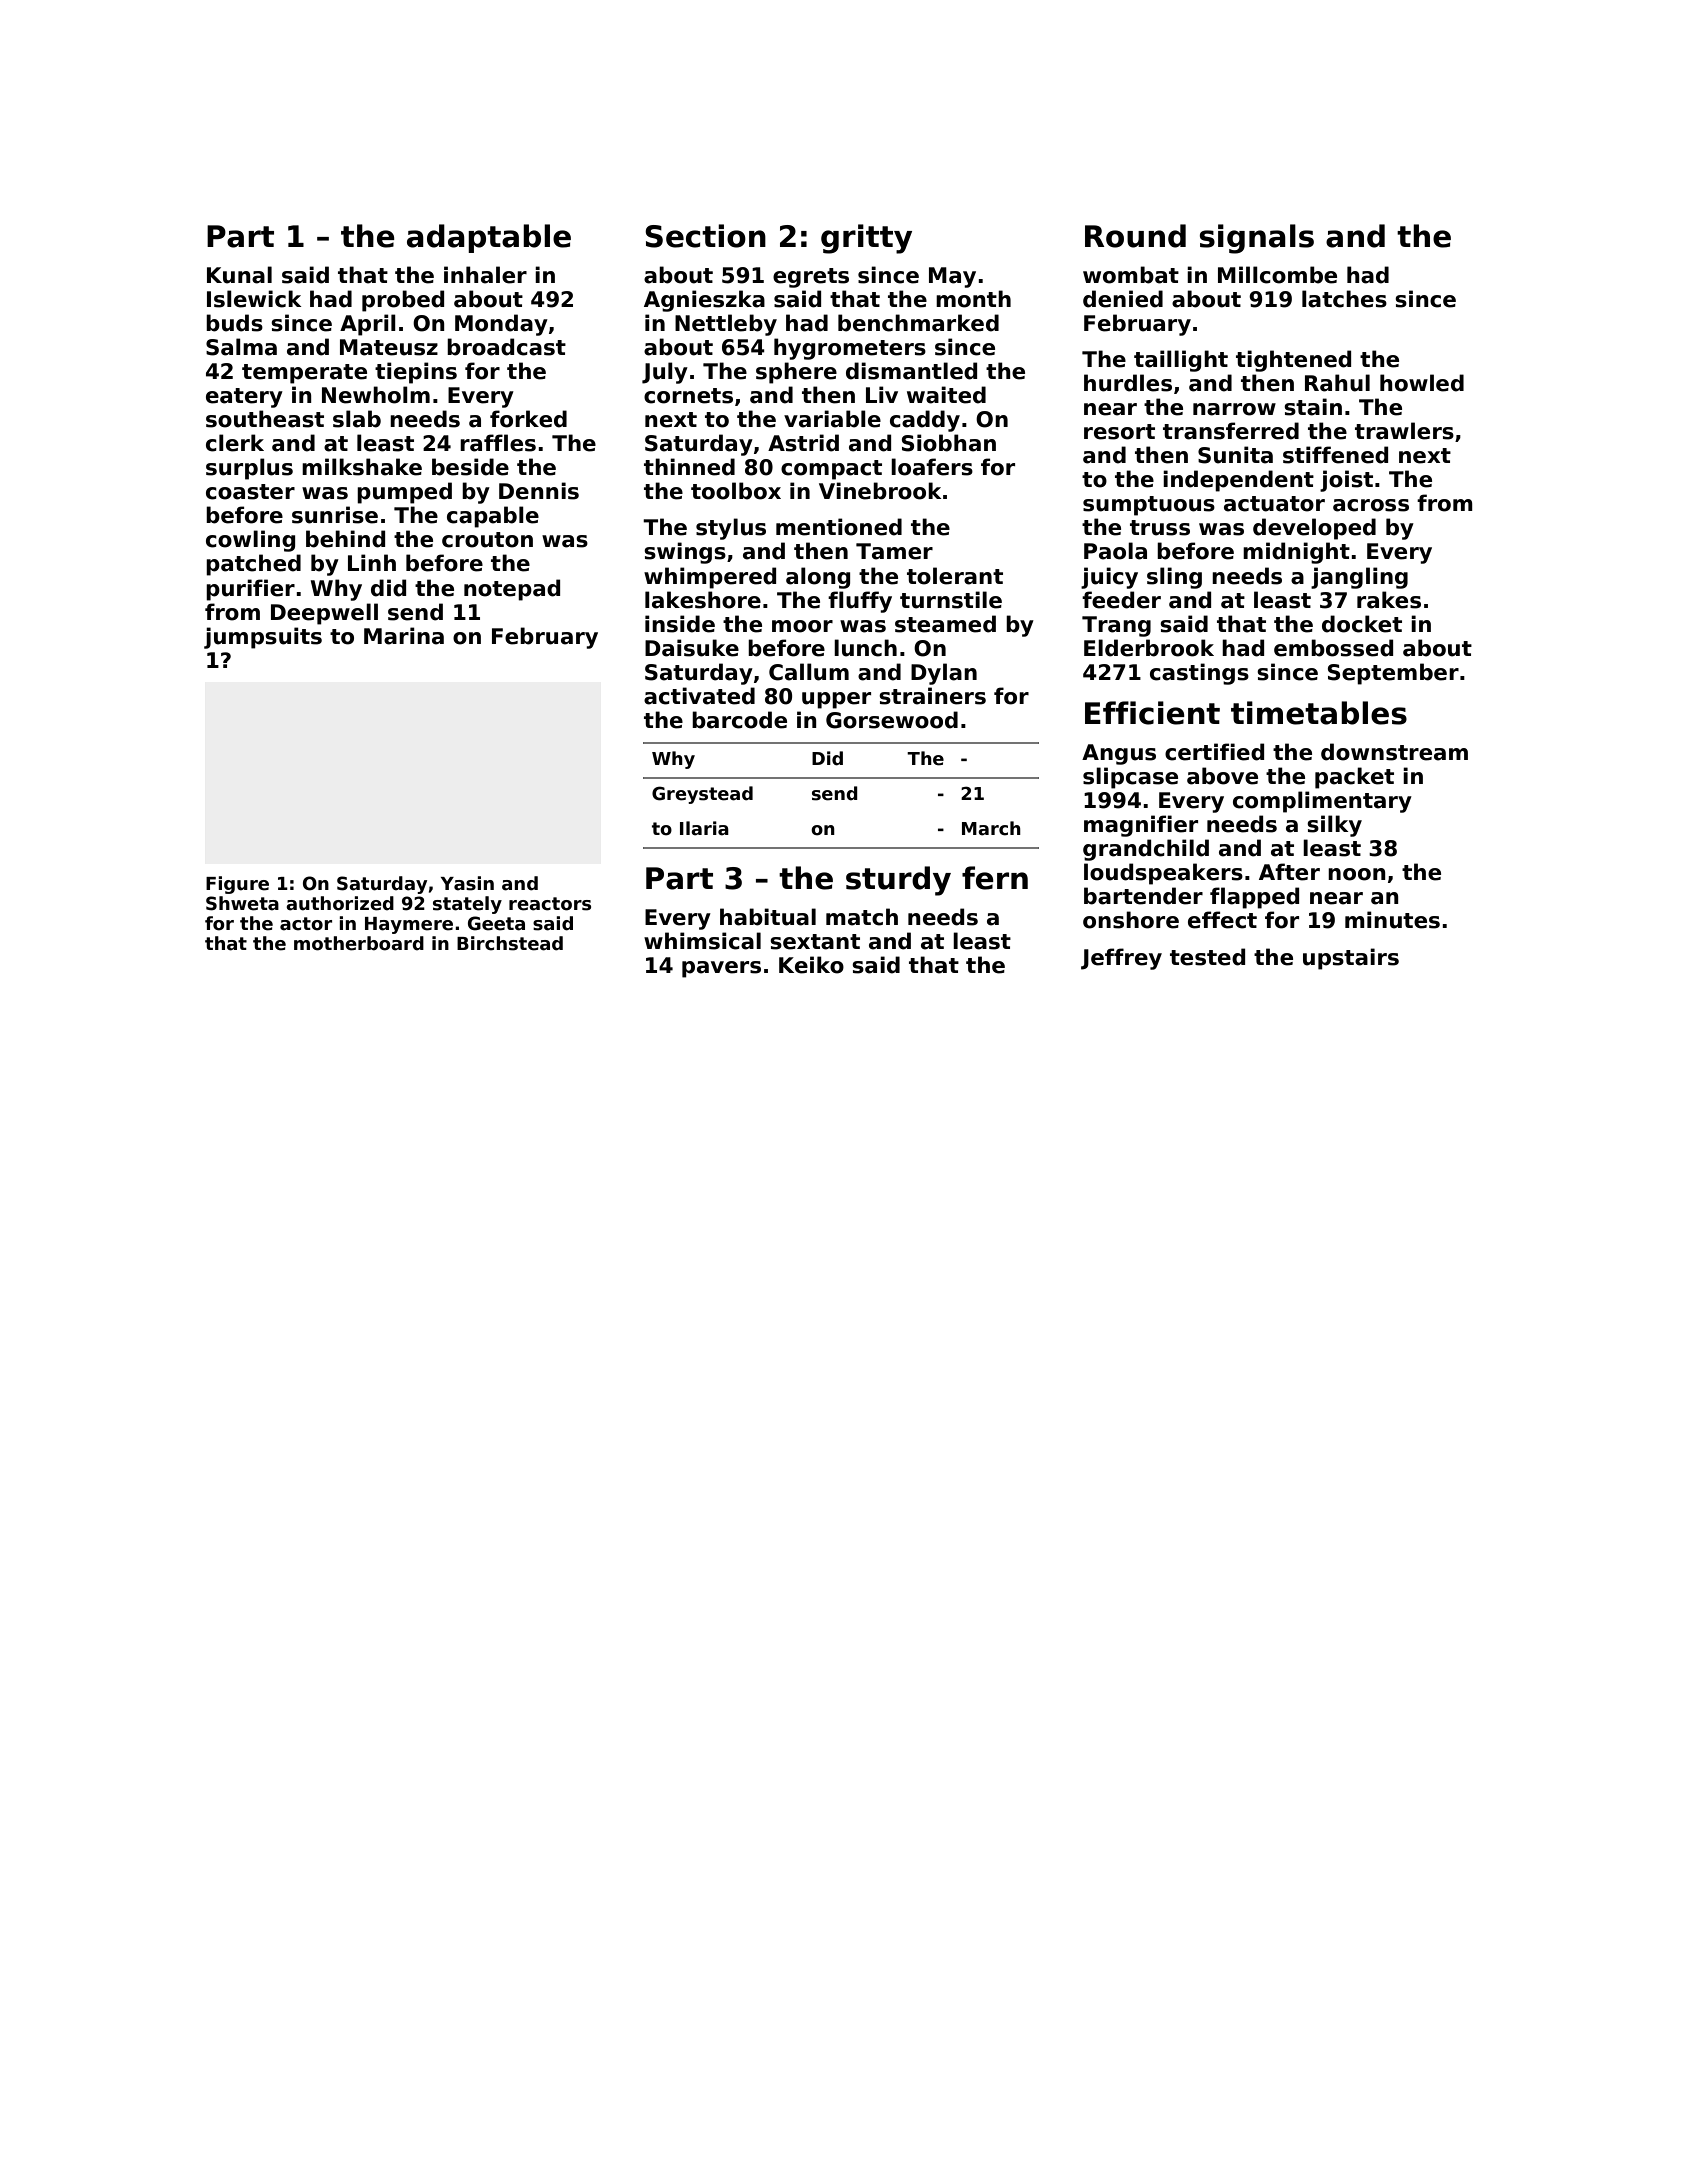 The image size is (1683, 2178). What do you see at coordinates (839, 527) in the screenshot?
I see `mentioned` at bounding box center [839, 527].
